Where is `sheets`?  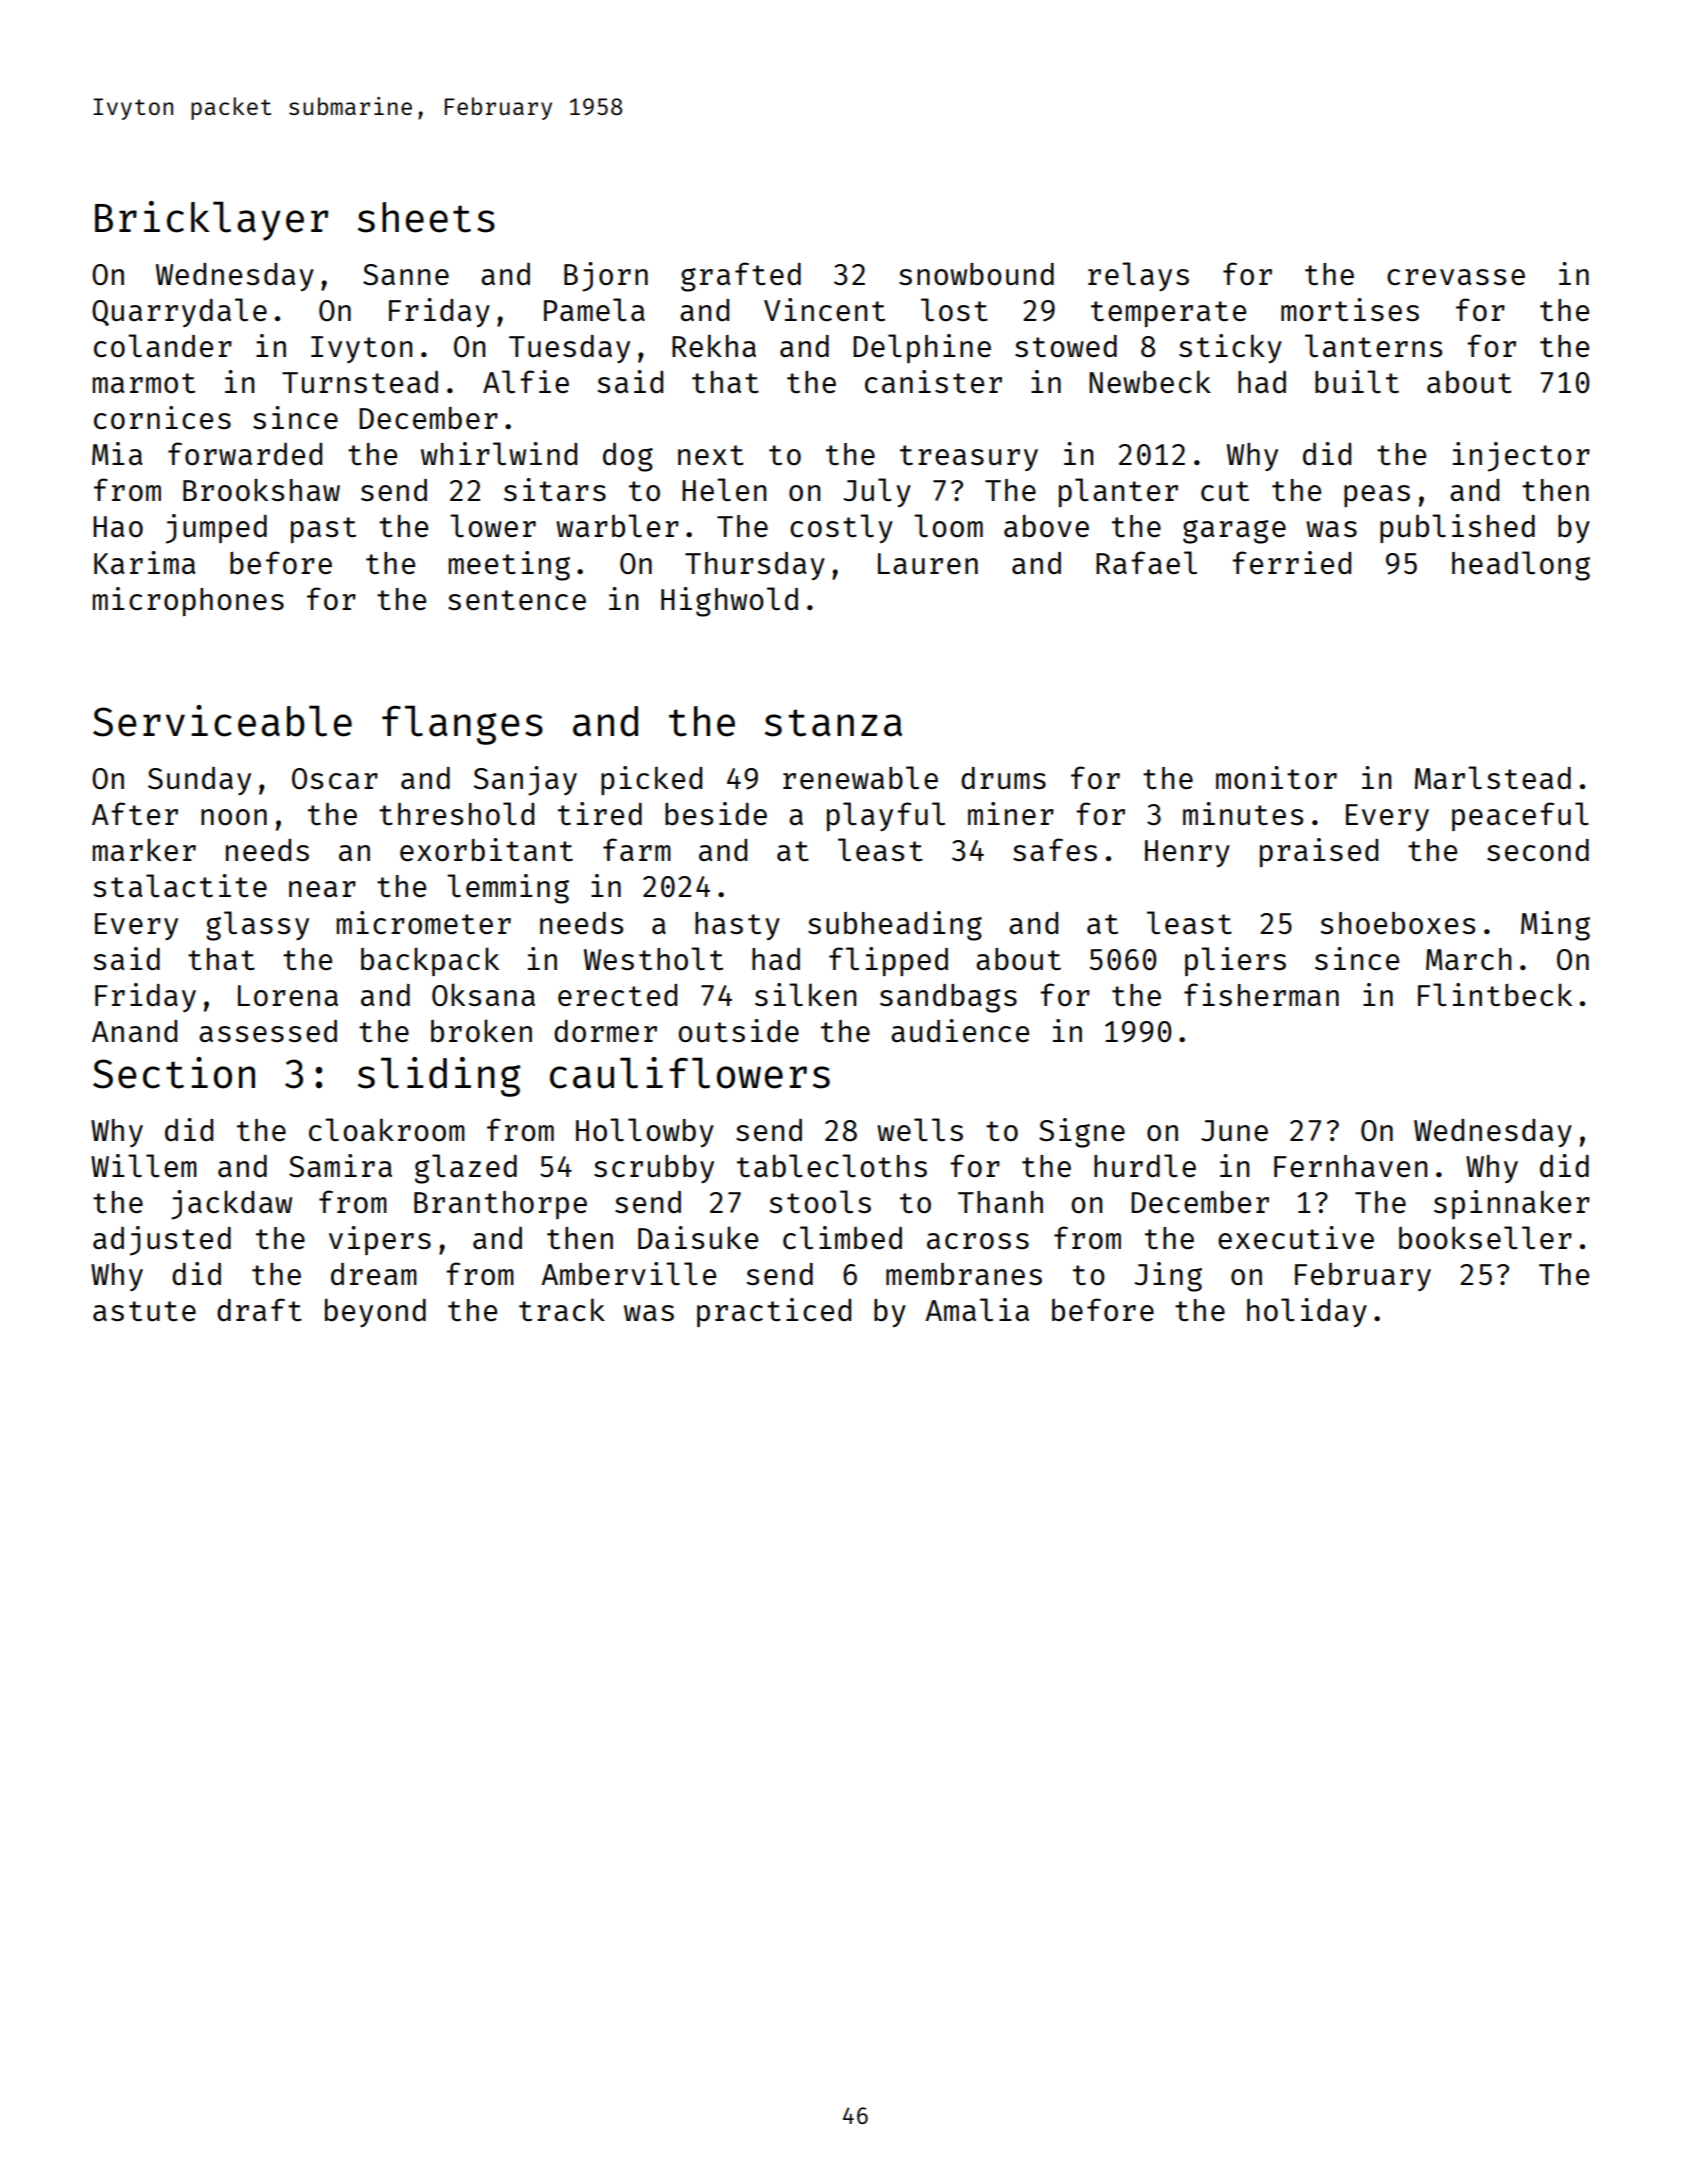
sheets is located at coordinates (426, 217).
